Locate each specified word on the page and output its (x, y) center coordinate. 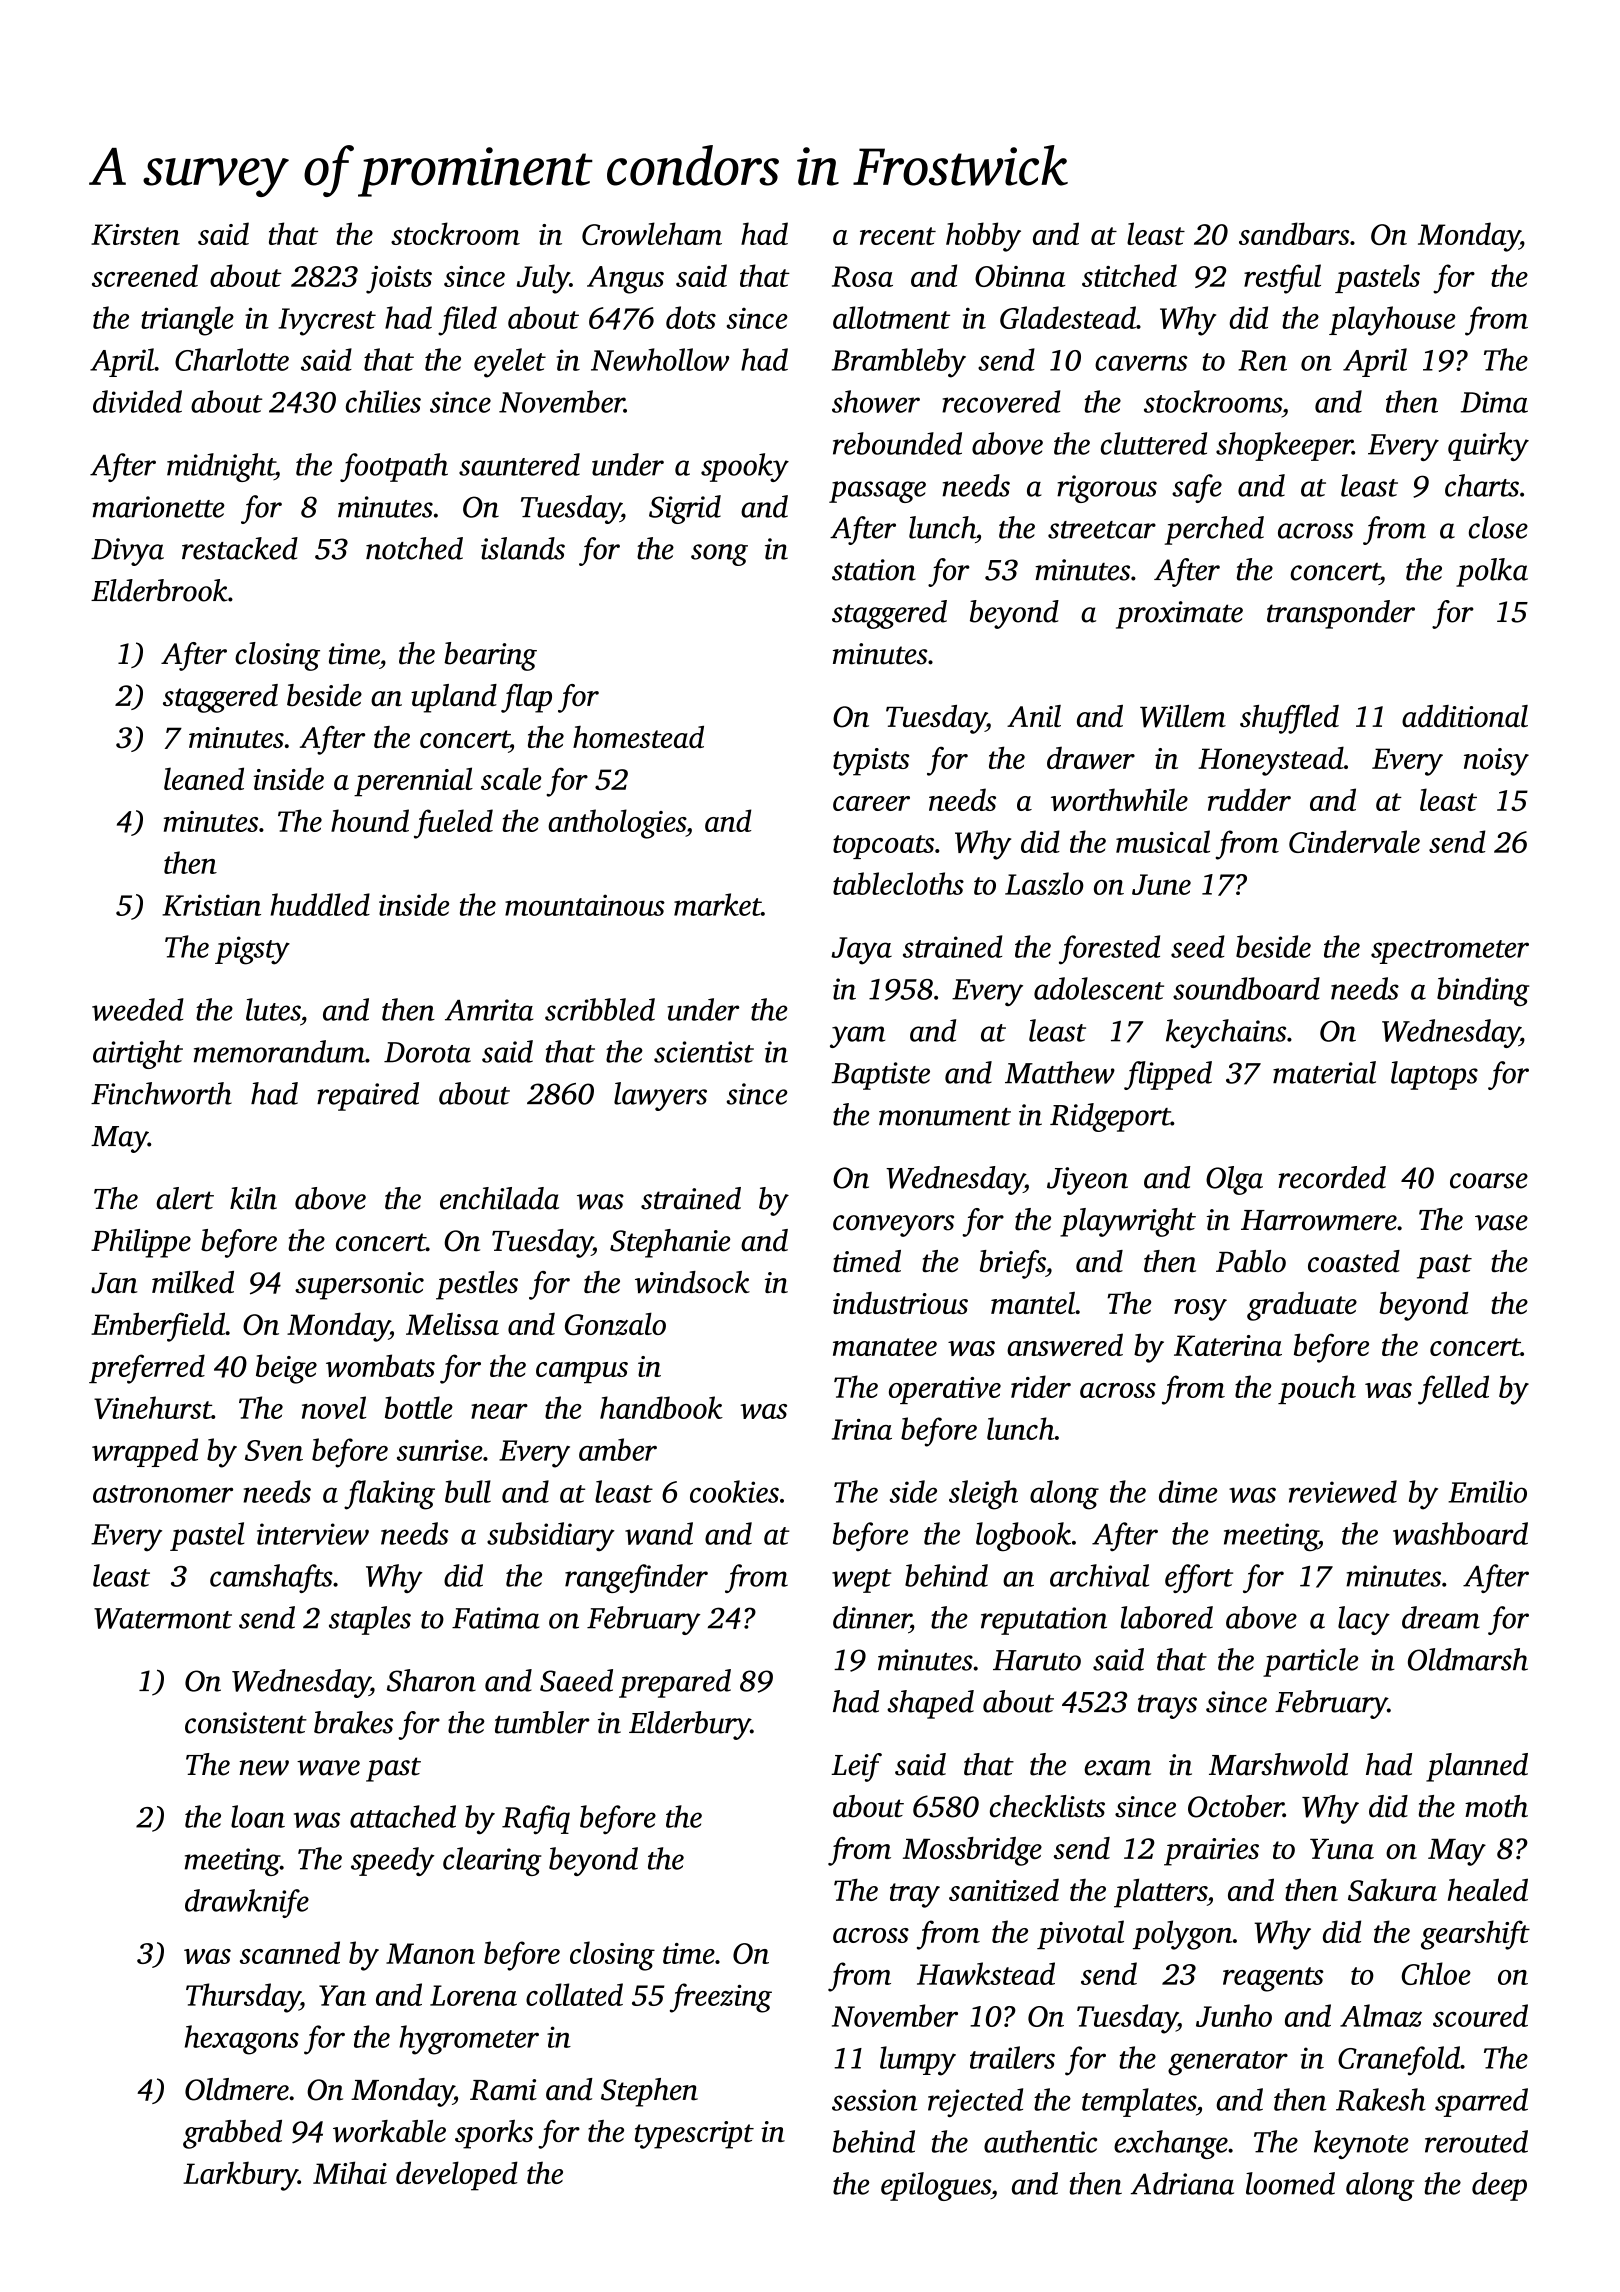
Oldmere (237, 2089)
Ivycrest (327, 322)
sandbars (1294, 233)
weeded (138, 1009)
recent (898, 236)
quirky (1488, 446)
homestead (638, 737)
